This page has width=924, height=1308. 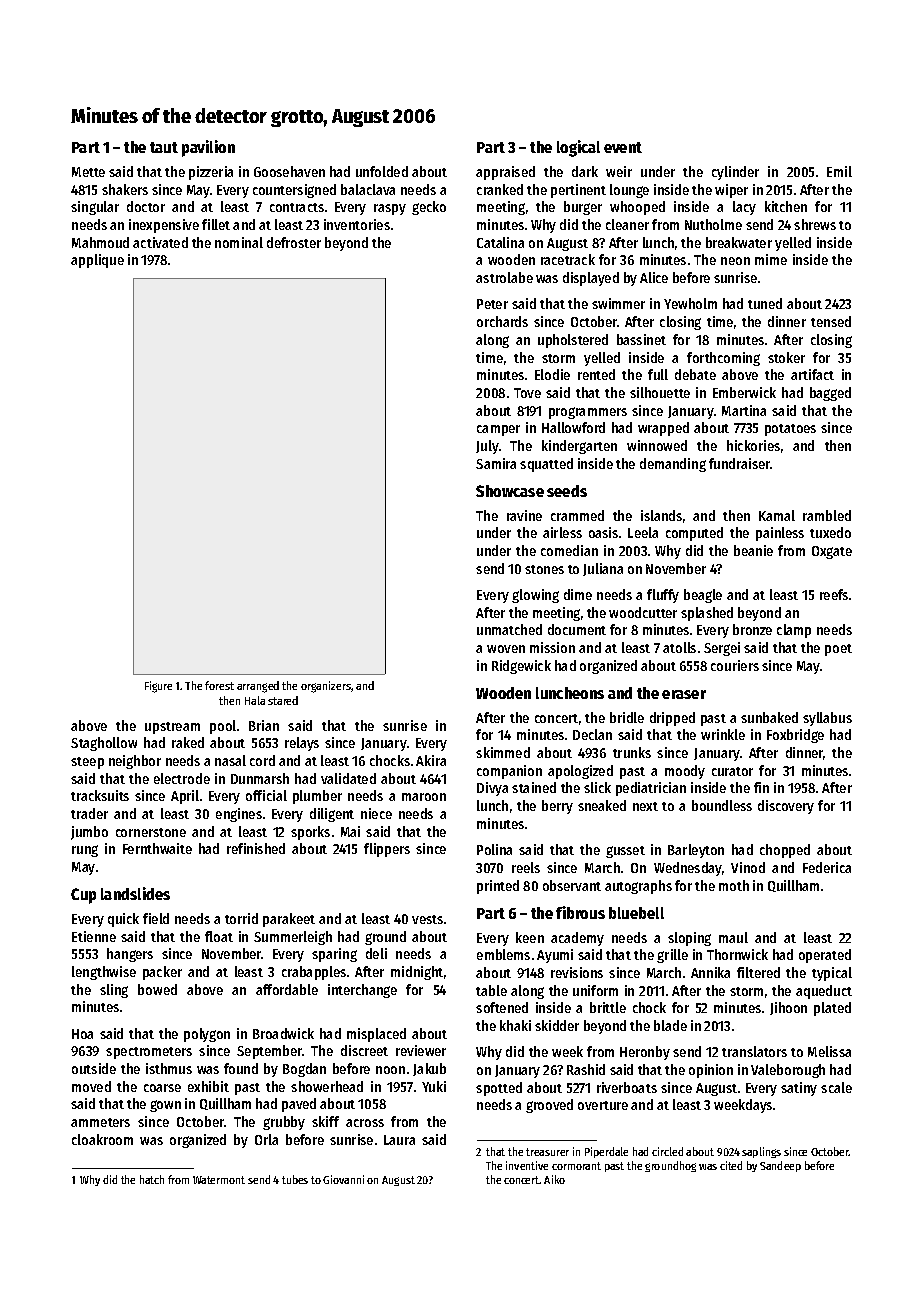 What do you see at coordinates (97, 261) in the page?
I see `applique` at bounding box center [97, 261].
